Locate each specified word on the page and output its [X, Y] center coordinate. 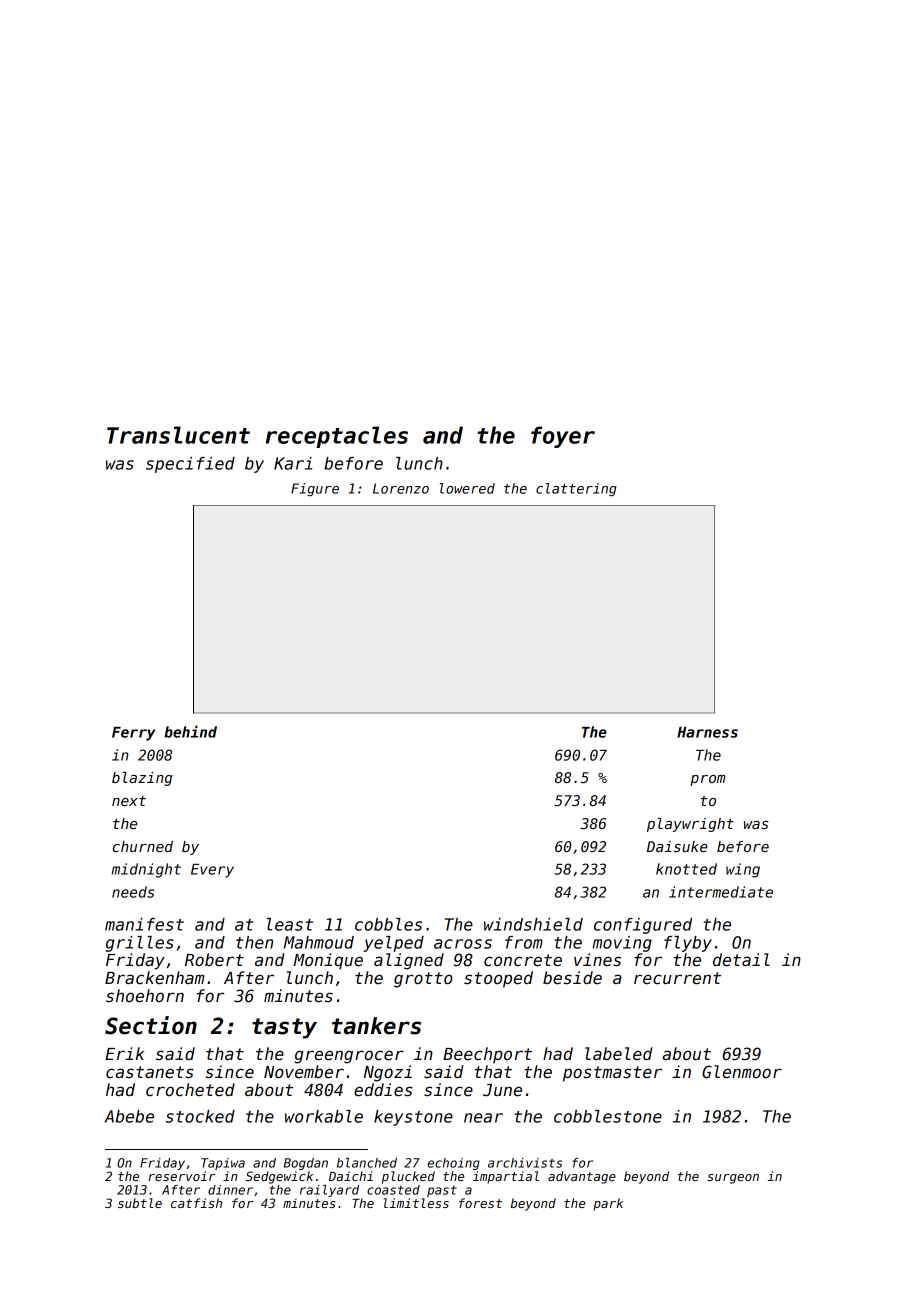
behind [190, 731]
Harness [707, 732]
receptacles [337, 437]
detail [741, 960]
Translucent [178, 435]
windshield [533, 924]
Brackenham [154, 978]
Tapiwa [223, 1164]
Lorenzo [401, 488]
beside [572, 978]
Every [212, 871]
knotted [686, 869]
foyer [563, 437]
